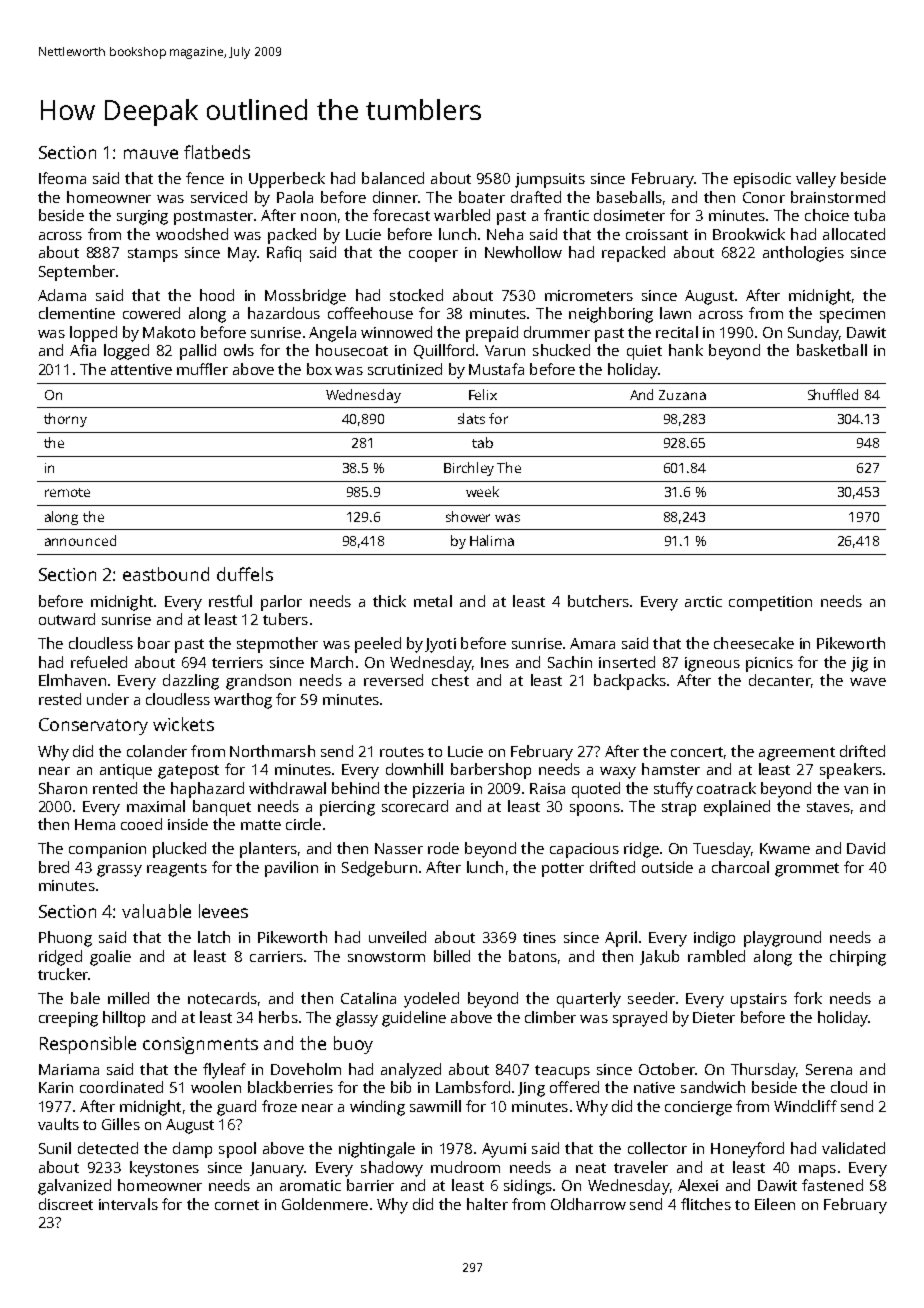 Image resolution: width=924 pixels, height=1308 pixels. What do you see at coordinates (770, 603) in the document?
I see `competition` at bounding box center [770, 603].
